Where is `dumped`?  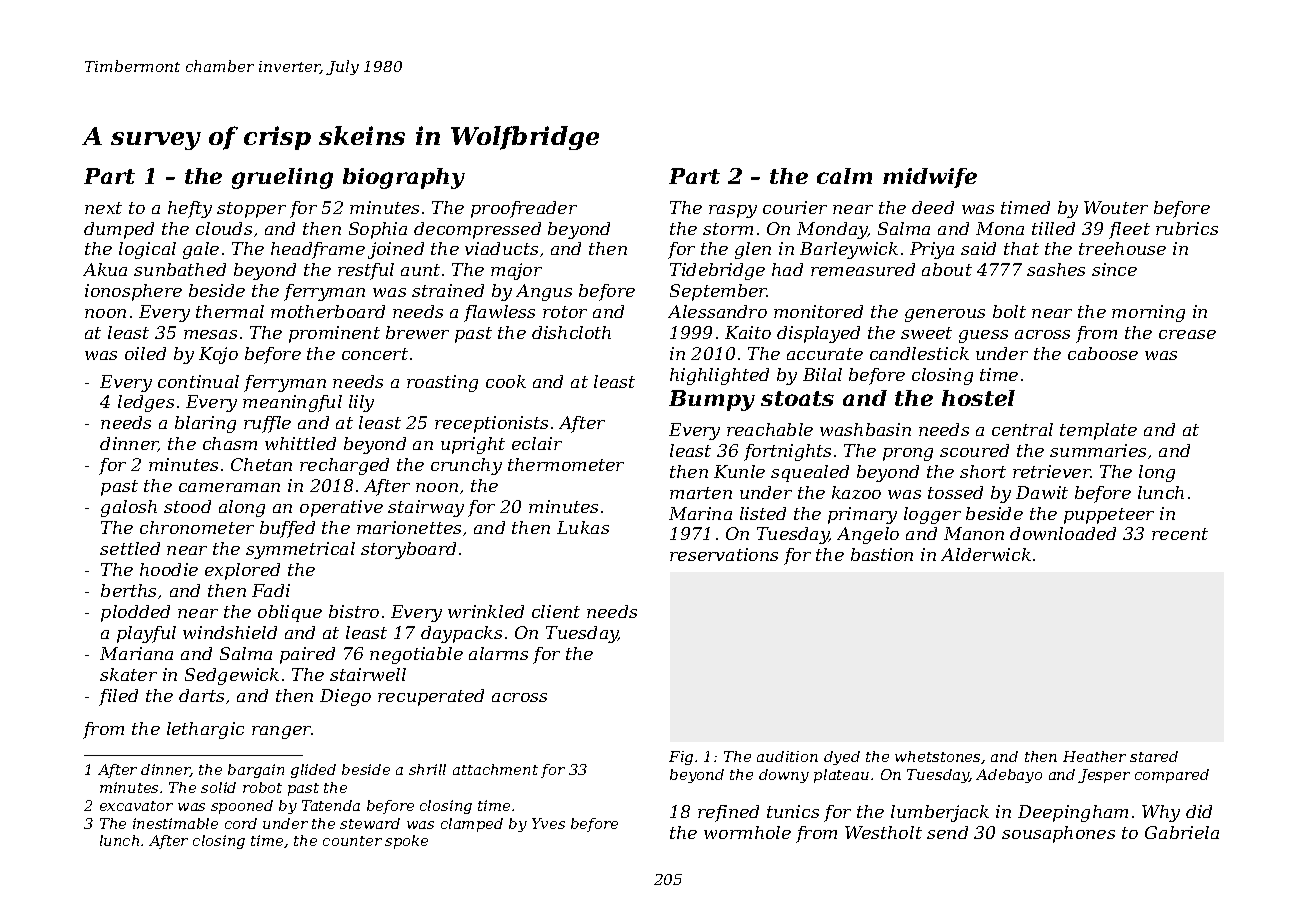 dumped is located at coordinates (119, 230).
